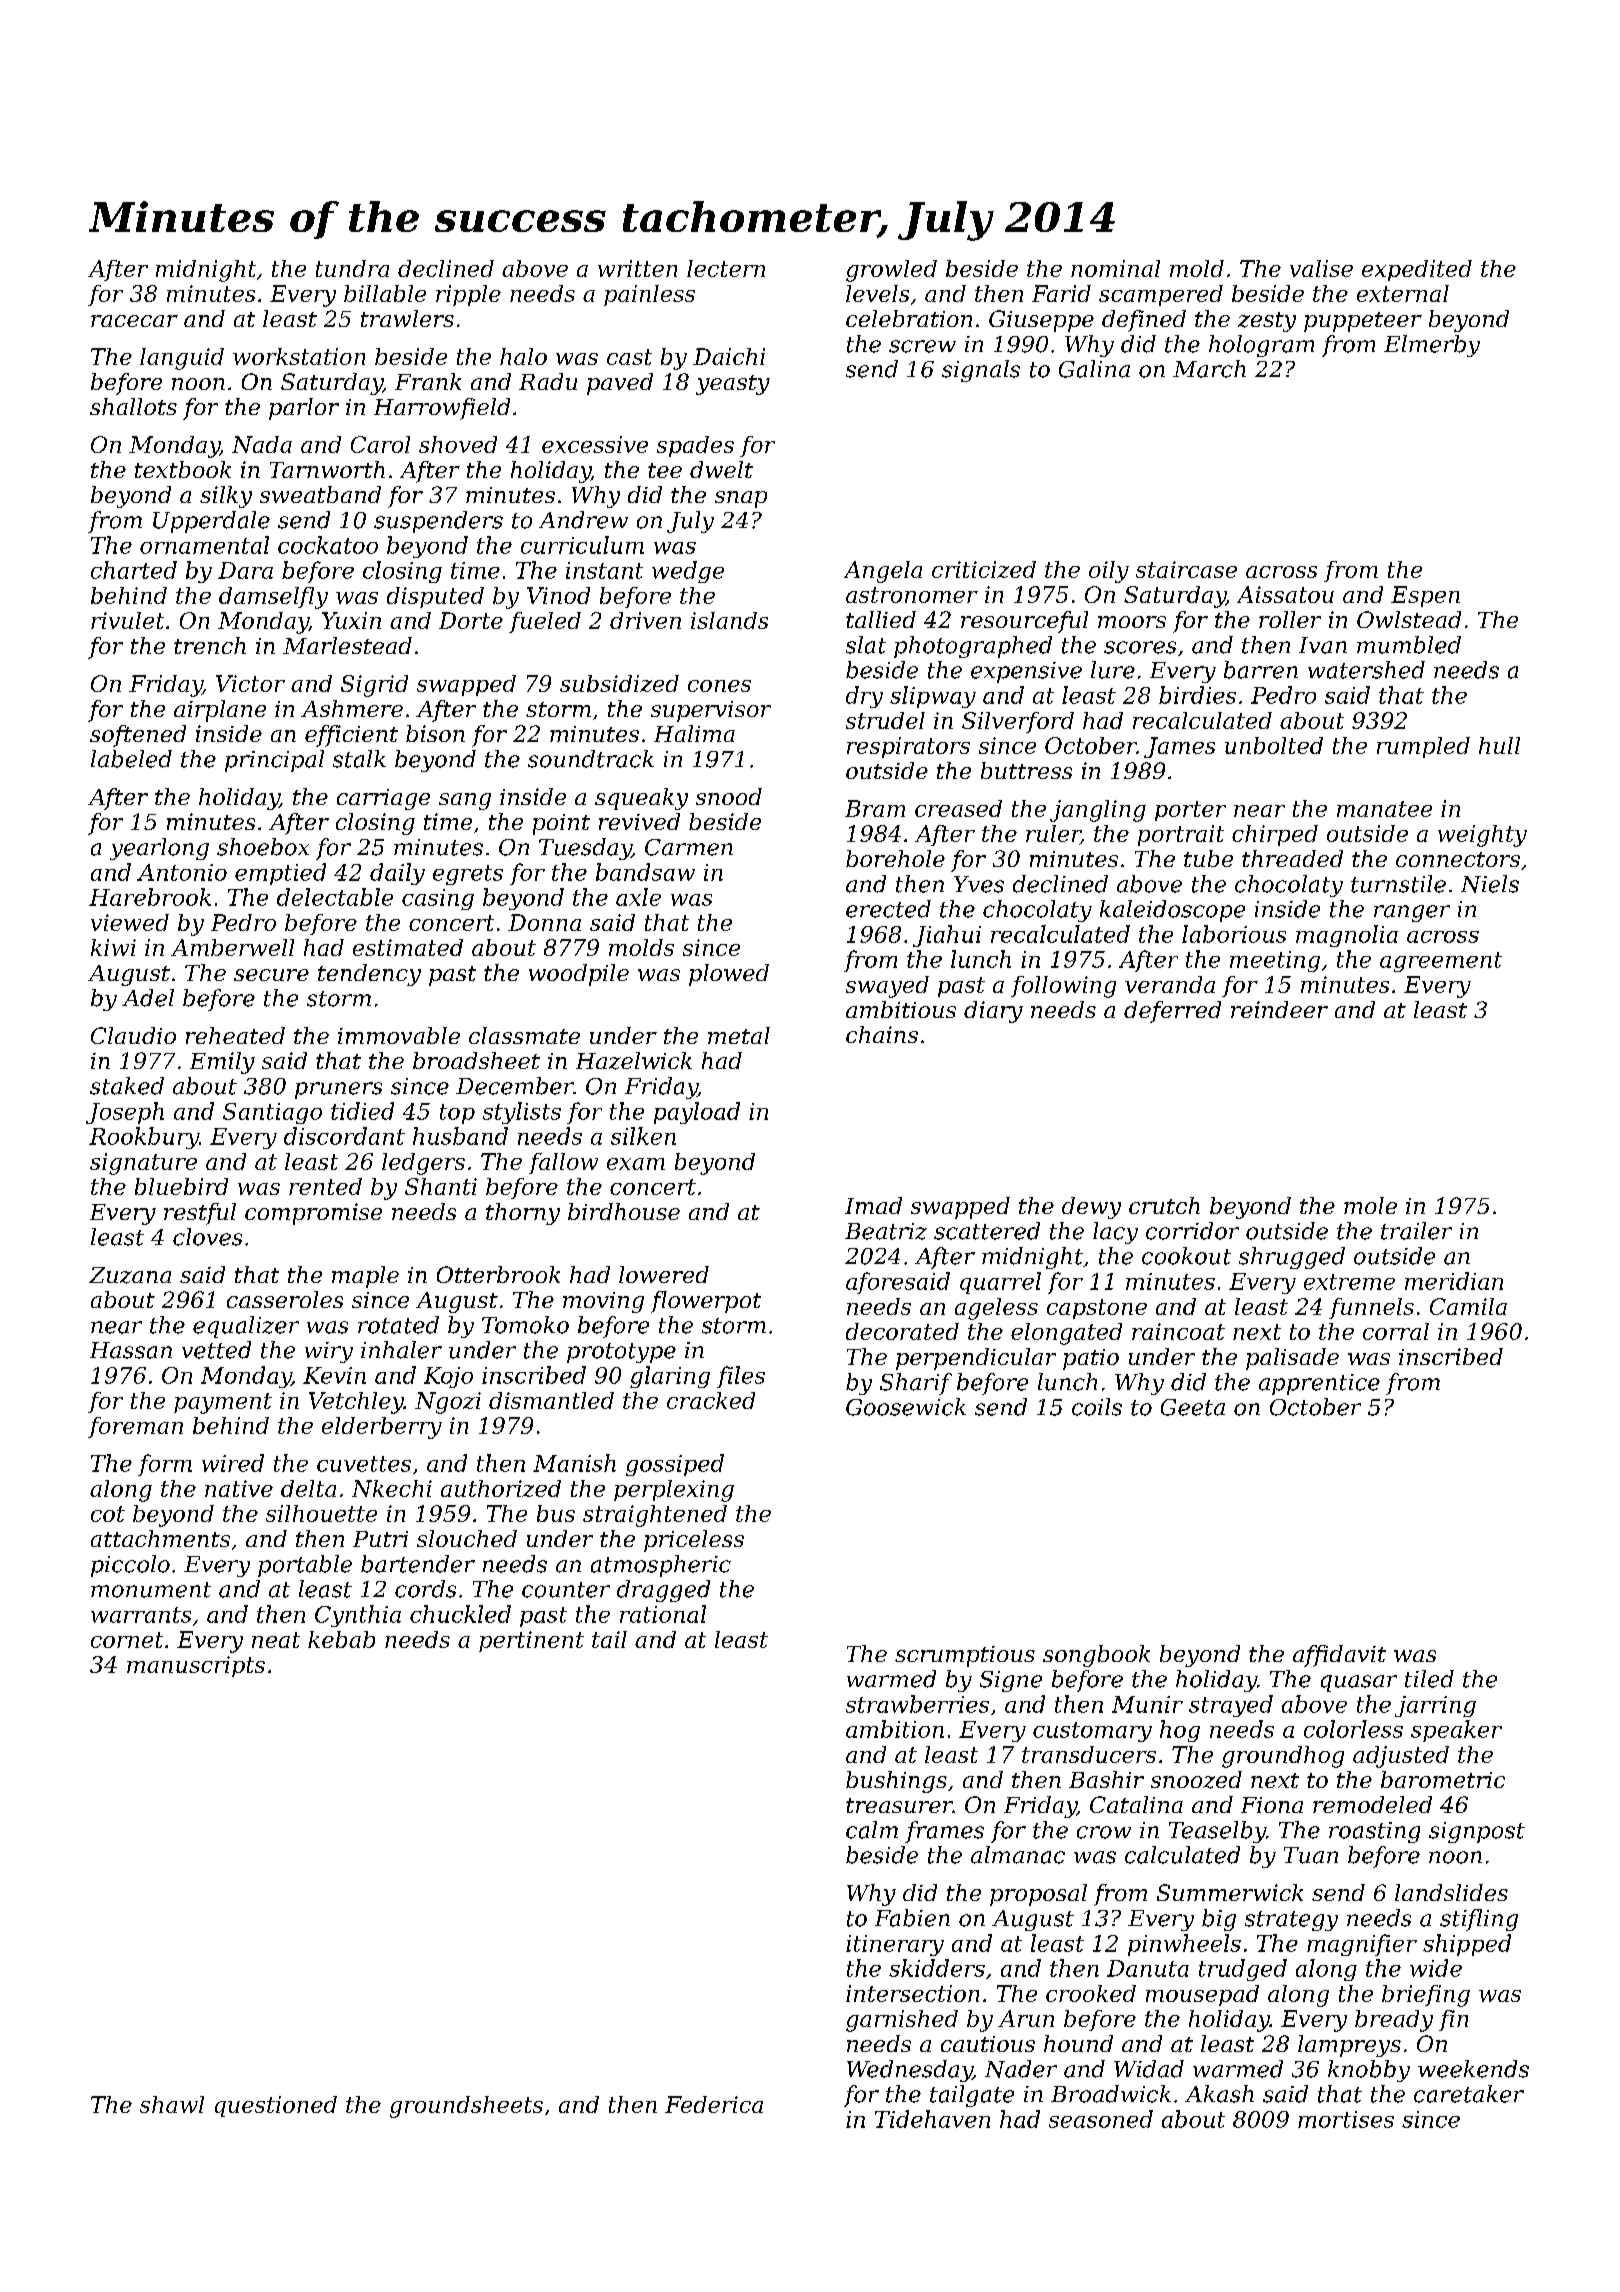 This page has width=1620, height=2292. I want to click on Dorte, so click(471, 620).
